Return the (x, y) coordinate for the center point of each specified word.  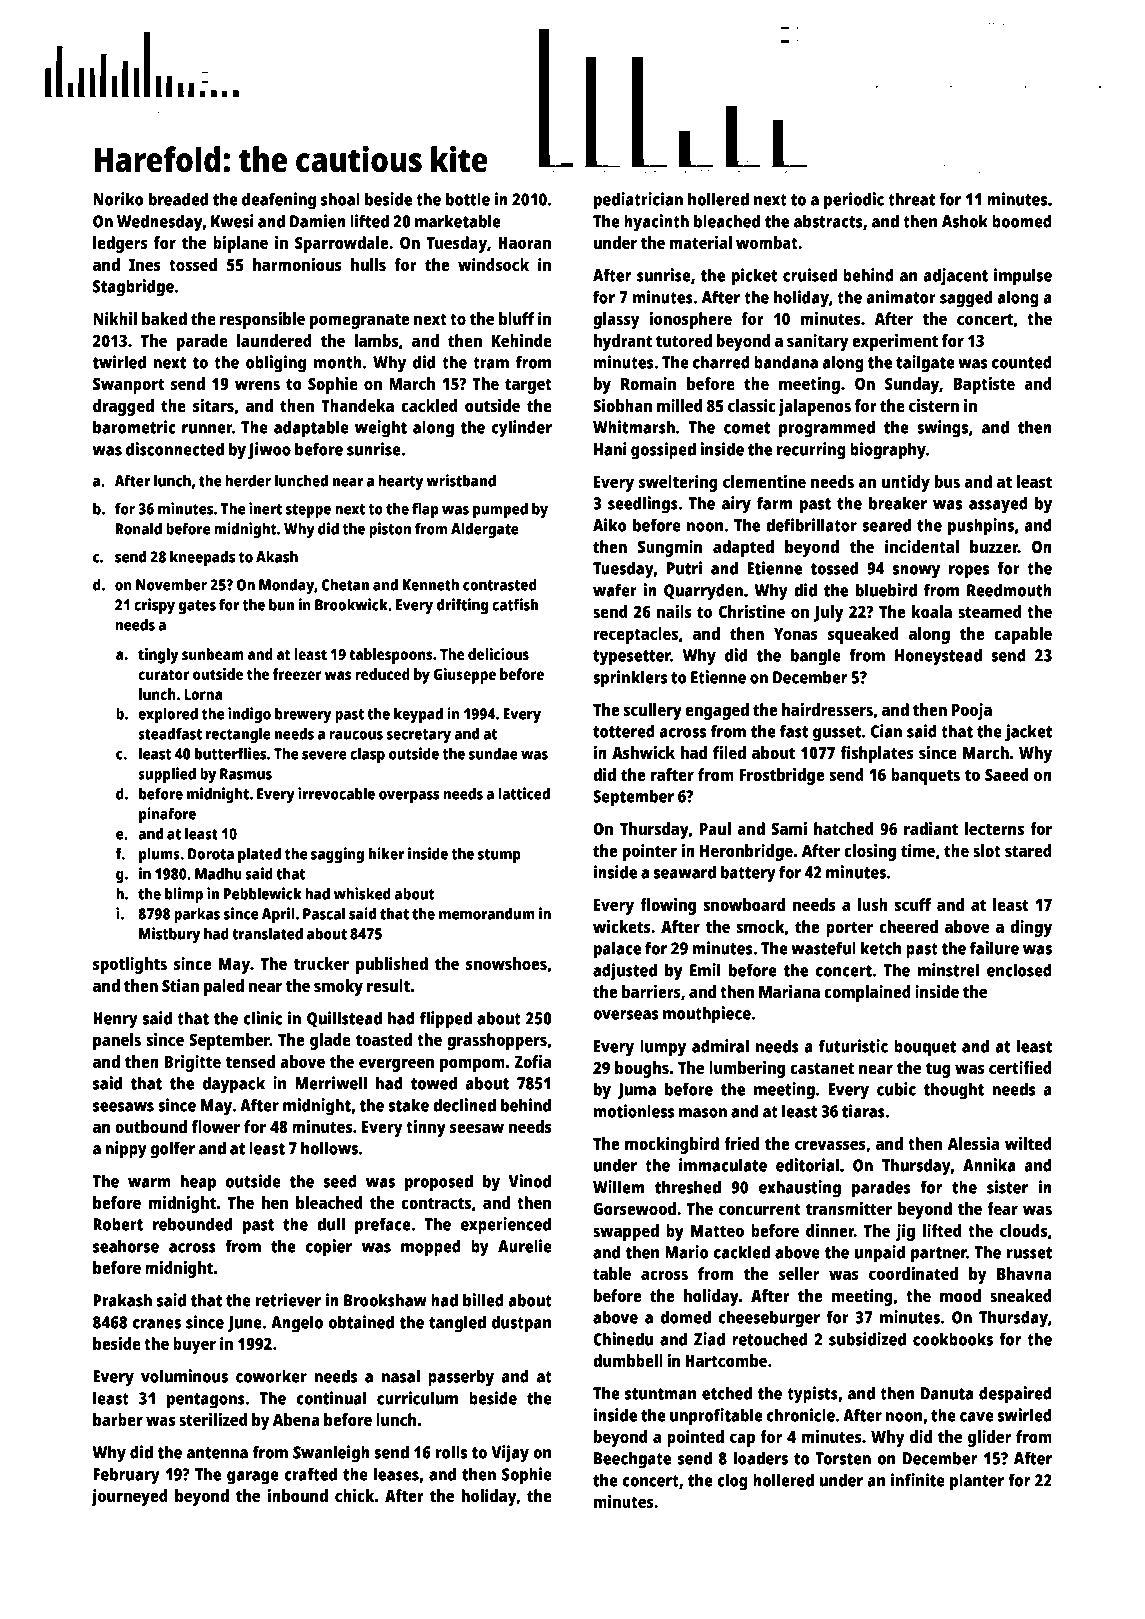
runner (207, 429)
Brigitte (192, 1063)
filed (729, 752)
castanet (822, 1068)
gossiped (663, 451)
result (388, 985)
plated (259, 855)
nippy (126, 1150)
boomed (1022, 221)
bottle (468, 199)
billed (483, 1300)
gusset (837, 734)
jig (905, 1232)
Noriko (118, 199)
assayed (998, 505)
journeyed (130, 1497)
